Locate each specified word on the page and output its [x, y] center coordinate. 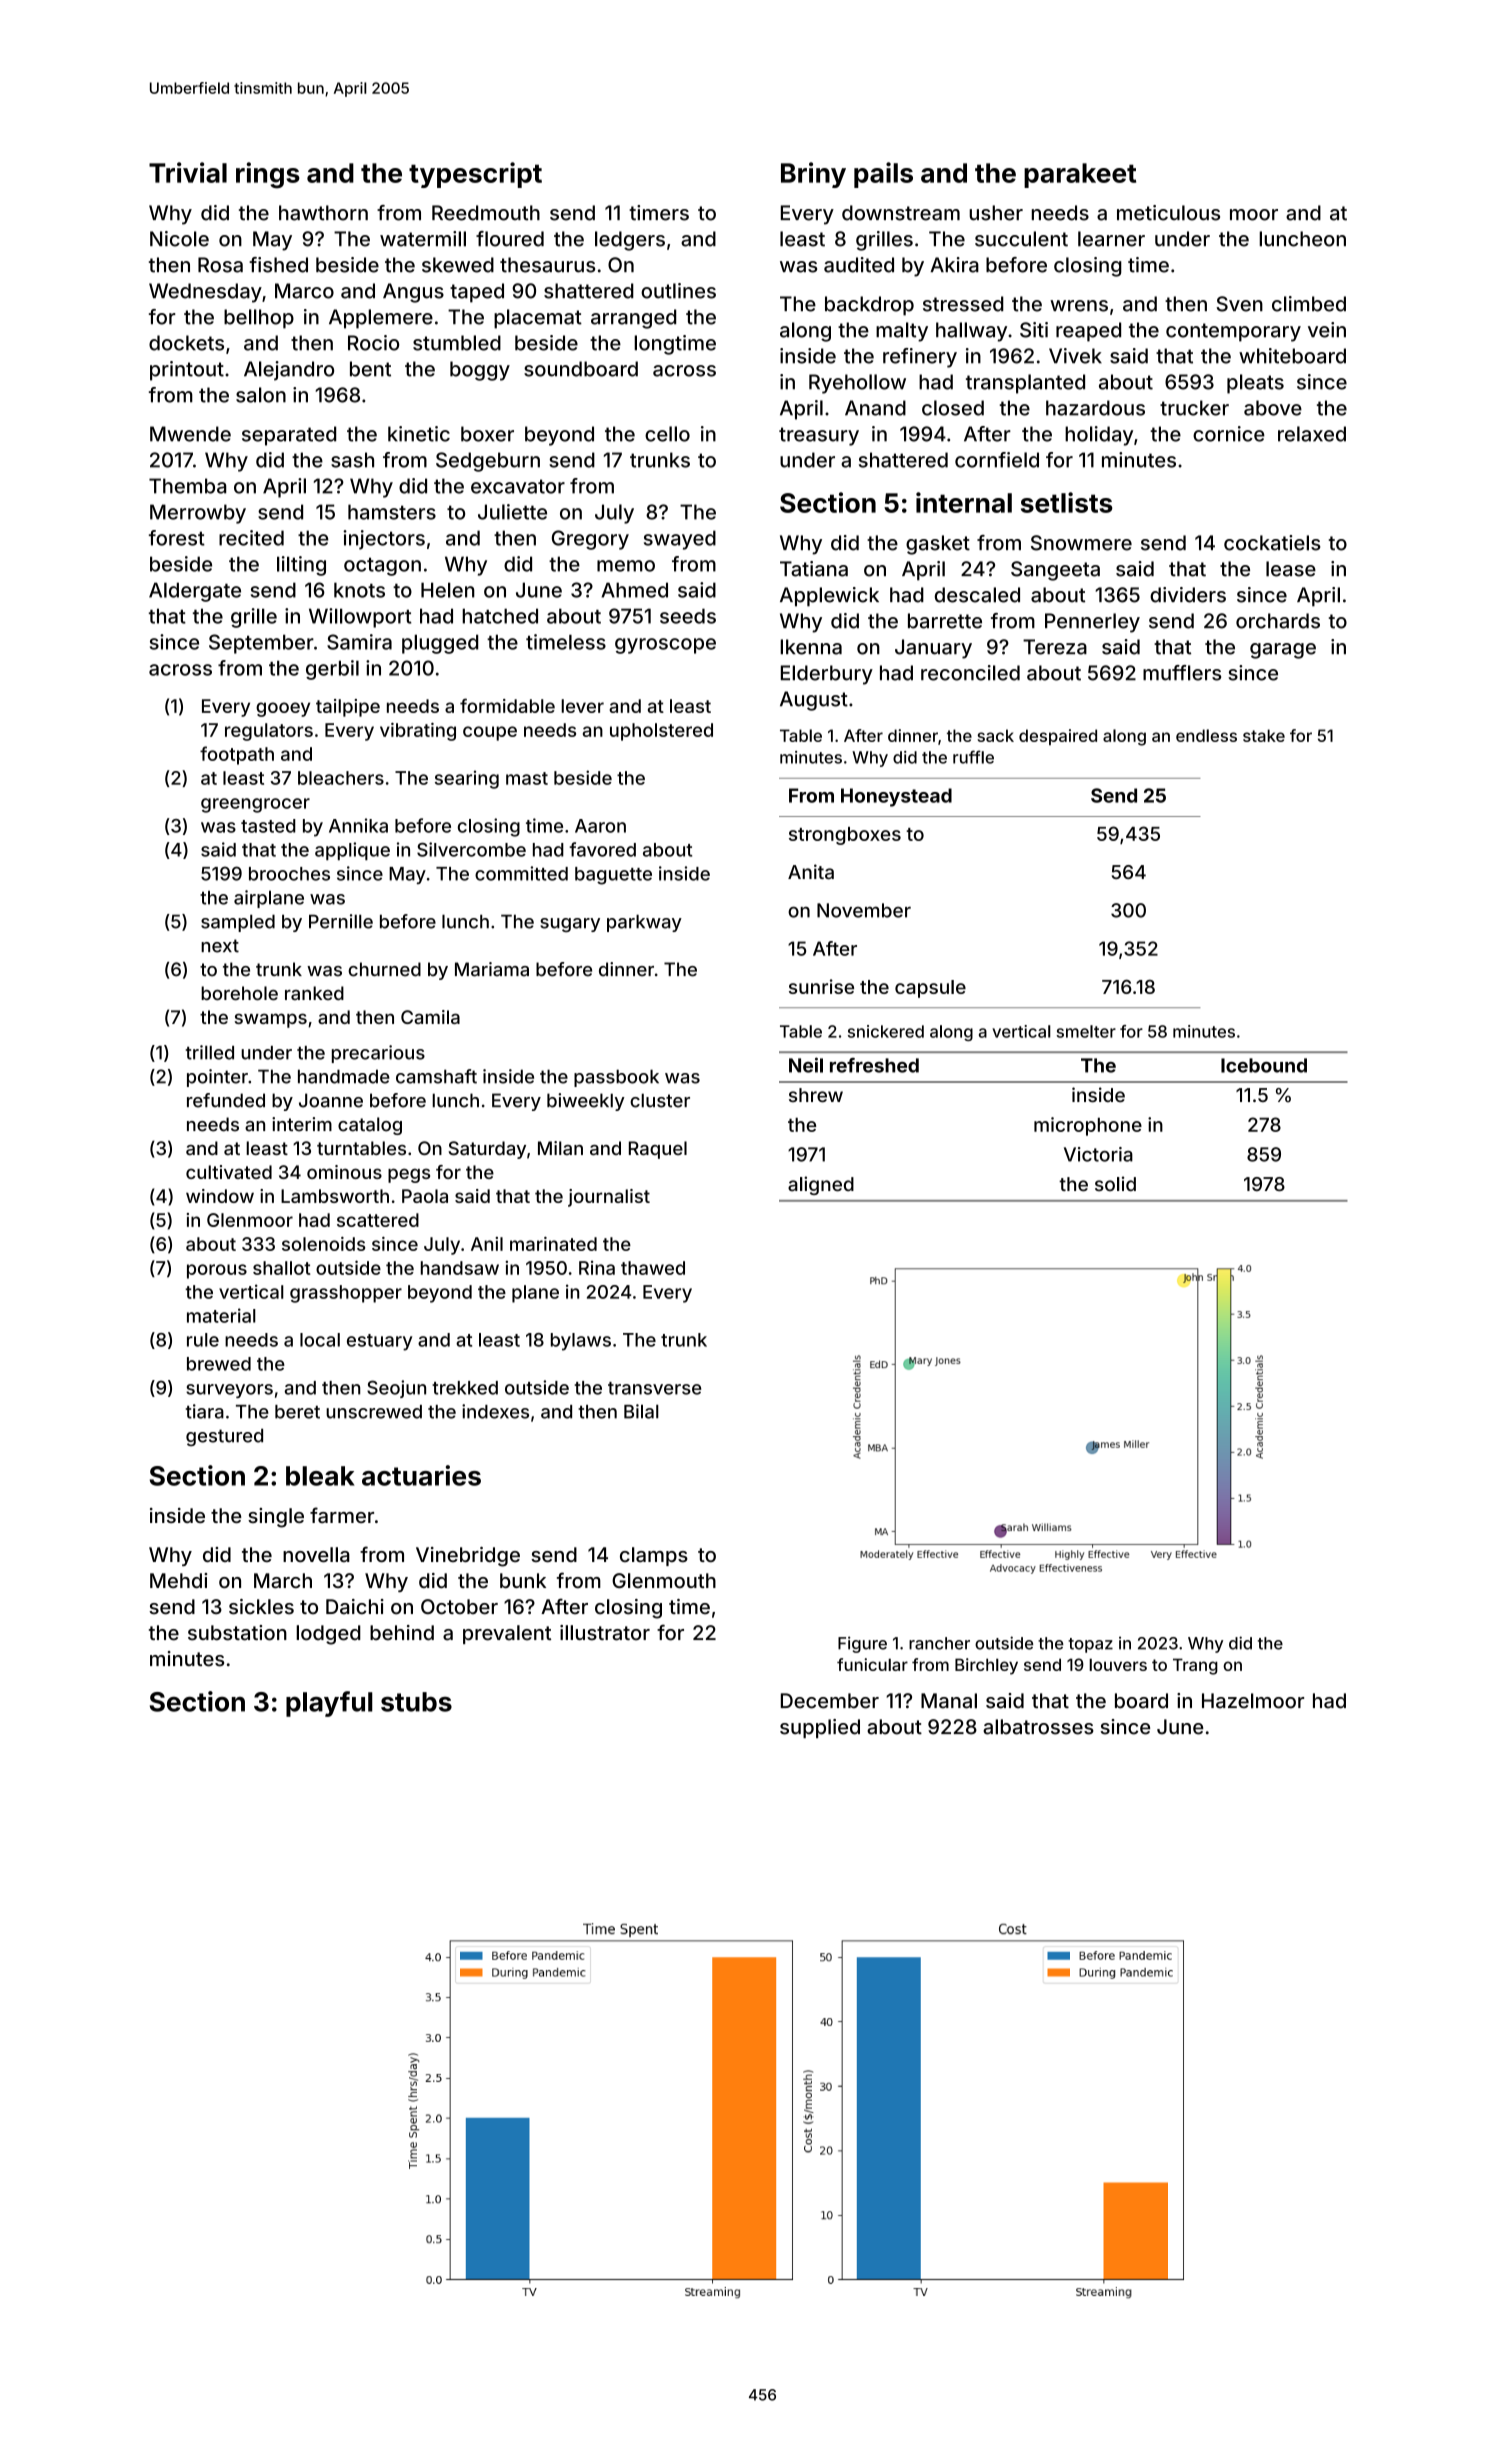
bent [370, 369]
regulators [269, 732]
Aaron [600, 826]
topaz [1090, 1645]
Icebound [1264, 1065]
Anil [487, 1244]
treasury [819, 436]
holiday [1099, 436]
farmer [342, 1515]
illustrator [605, 1633]
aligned [821, 1185]
